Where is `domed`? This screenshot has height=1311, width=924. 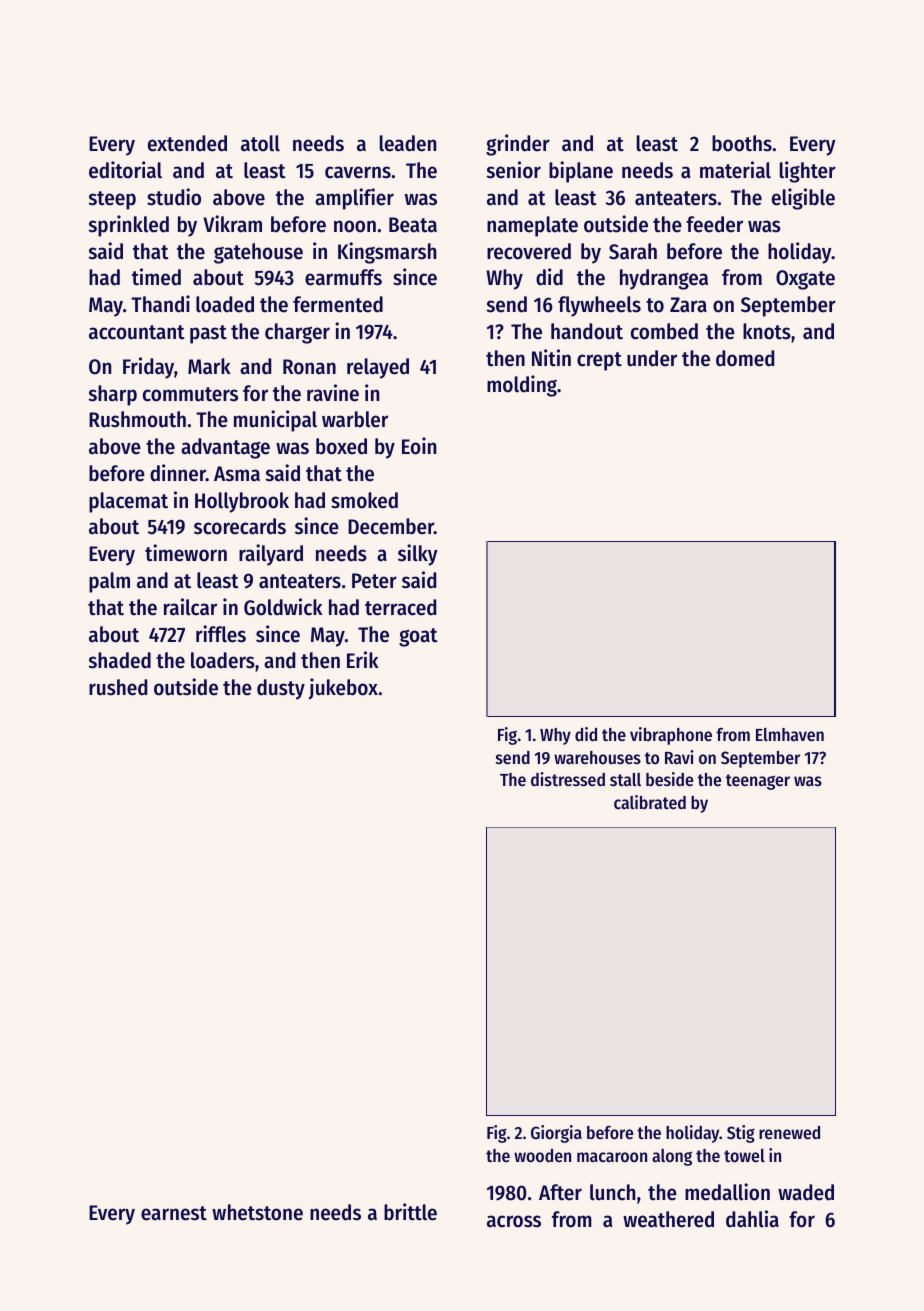
domed is located at coordinates (745, 358).
